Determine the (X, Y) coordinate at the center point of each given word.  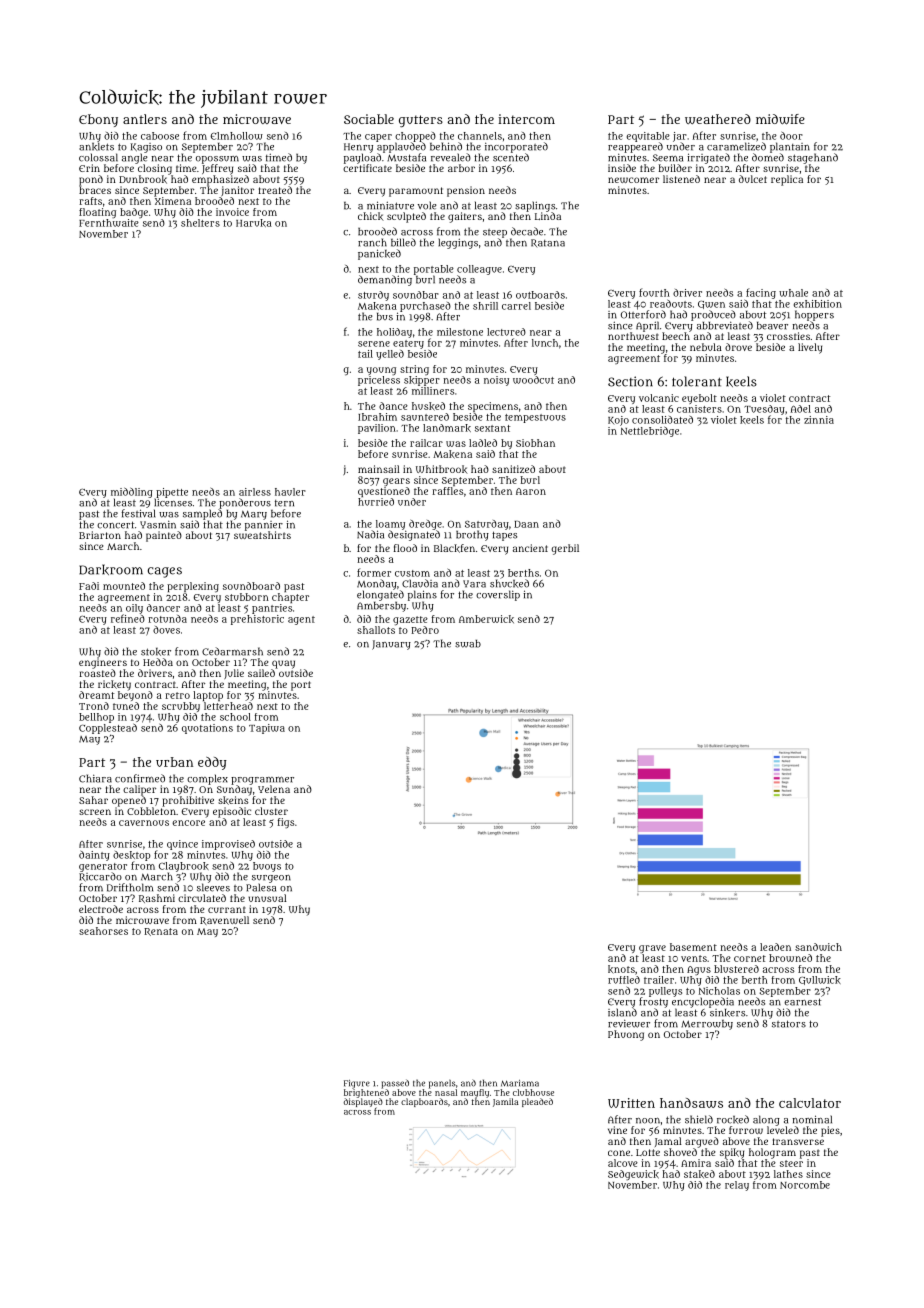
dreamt (96, 695)
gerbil (565, 549)
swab (468, 644)
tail (365, 354)
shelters (200, 223)
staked (699, 1174)
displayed (363, 1102)
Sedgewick (633, 1175)
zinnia (819, 420)
